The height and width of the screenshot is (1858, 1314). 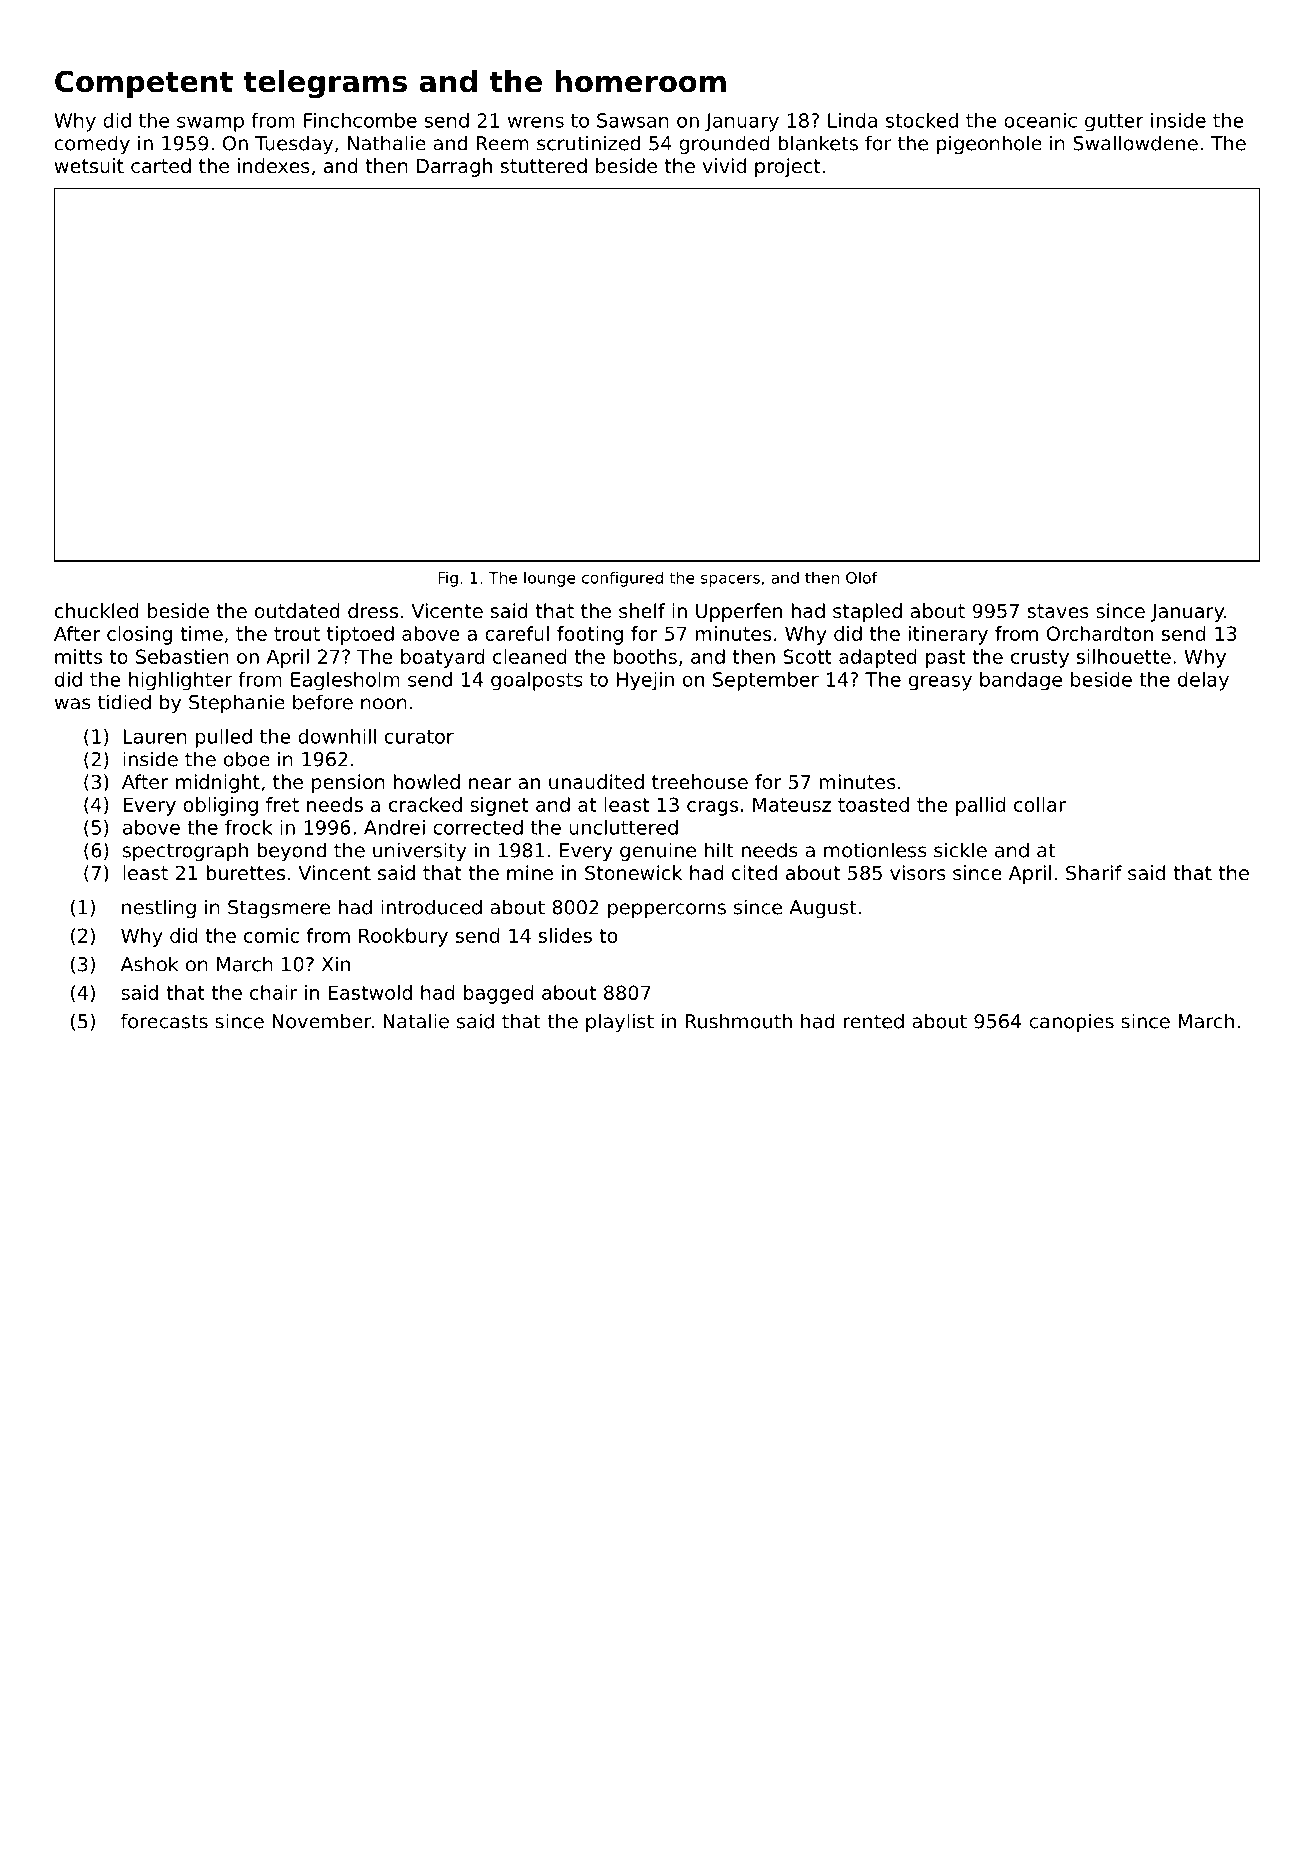 I want to click on telegrams, so click(x=325, y=84).
